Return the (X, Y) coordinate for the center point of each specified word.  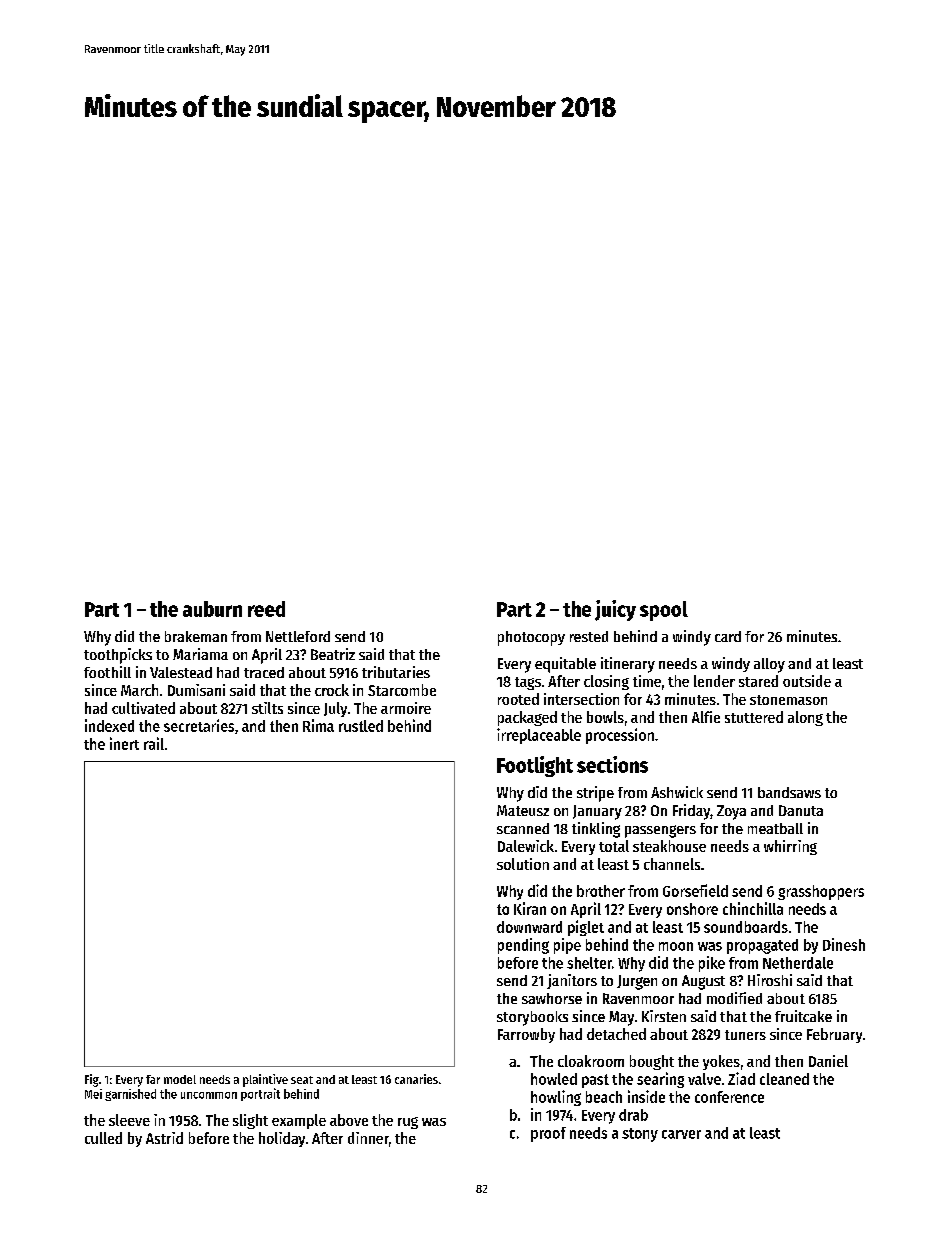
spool (664, 611)
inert (124, 743)
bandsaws (789, 792)
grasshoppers (821, 892)
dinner (368, 1138)
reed (266, 609)
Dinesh (844, 944)
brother (601, 891)
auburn (212, 609)
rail (154, 743)
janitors (572, 981)
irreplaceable (539, 736)
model (180, 1079)
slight (250, 1121)
